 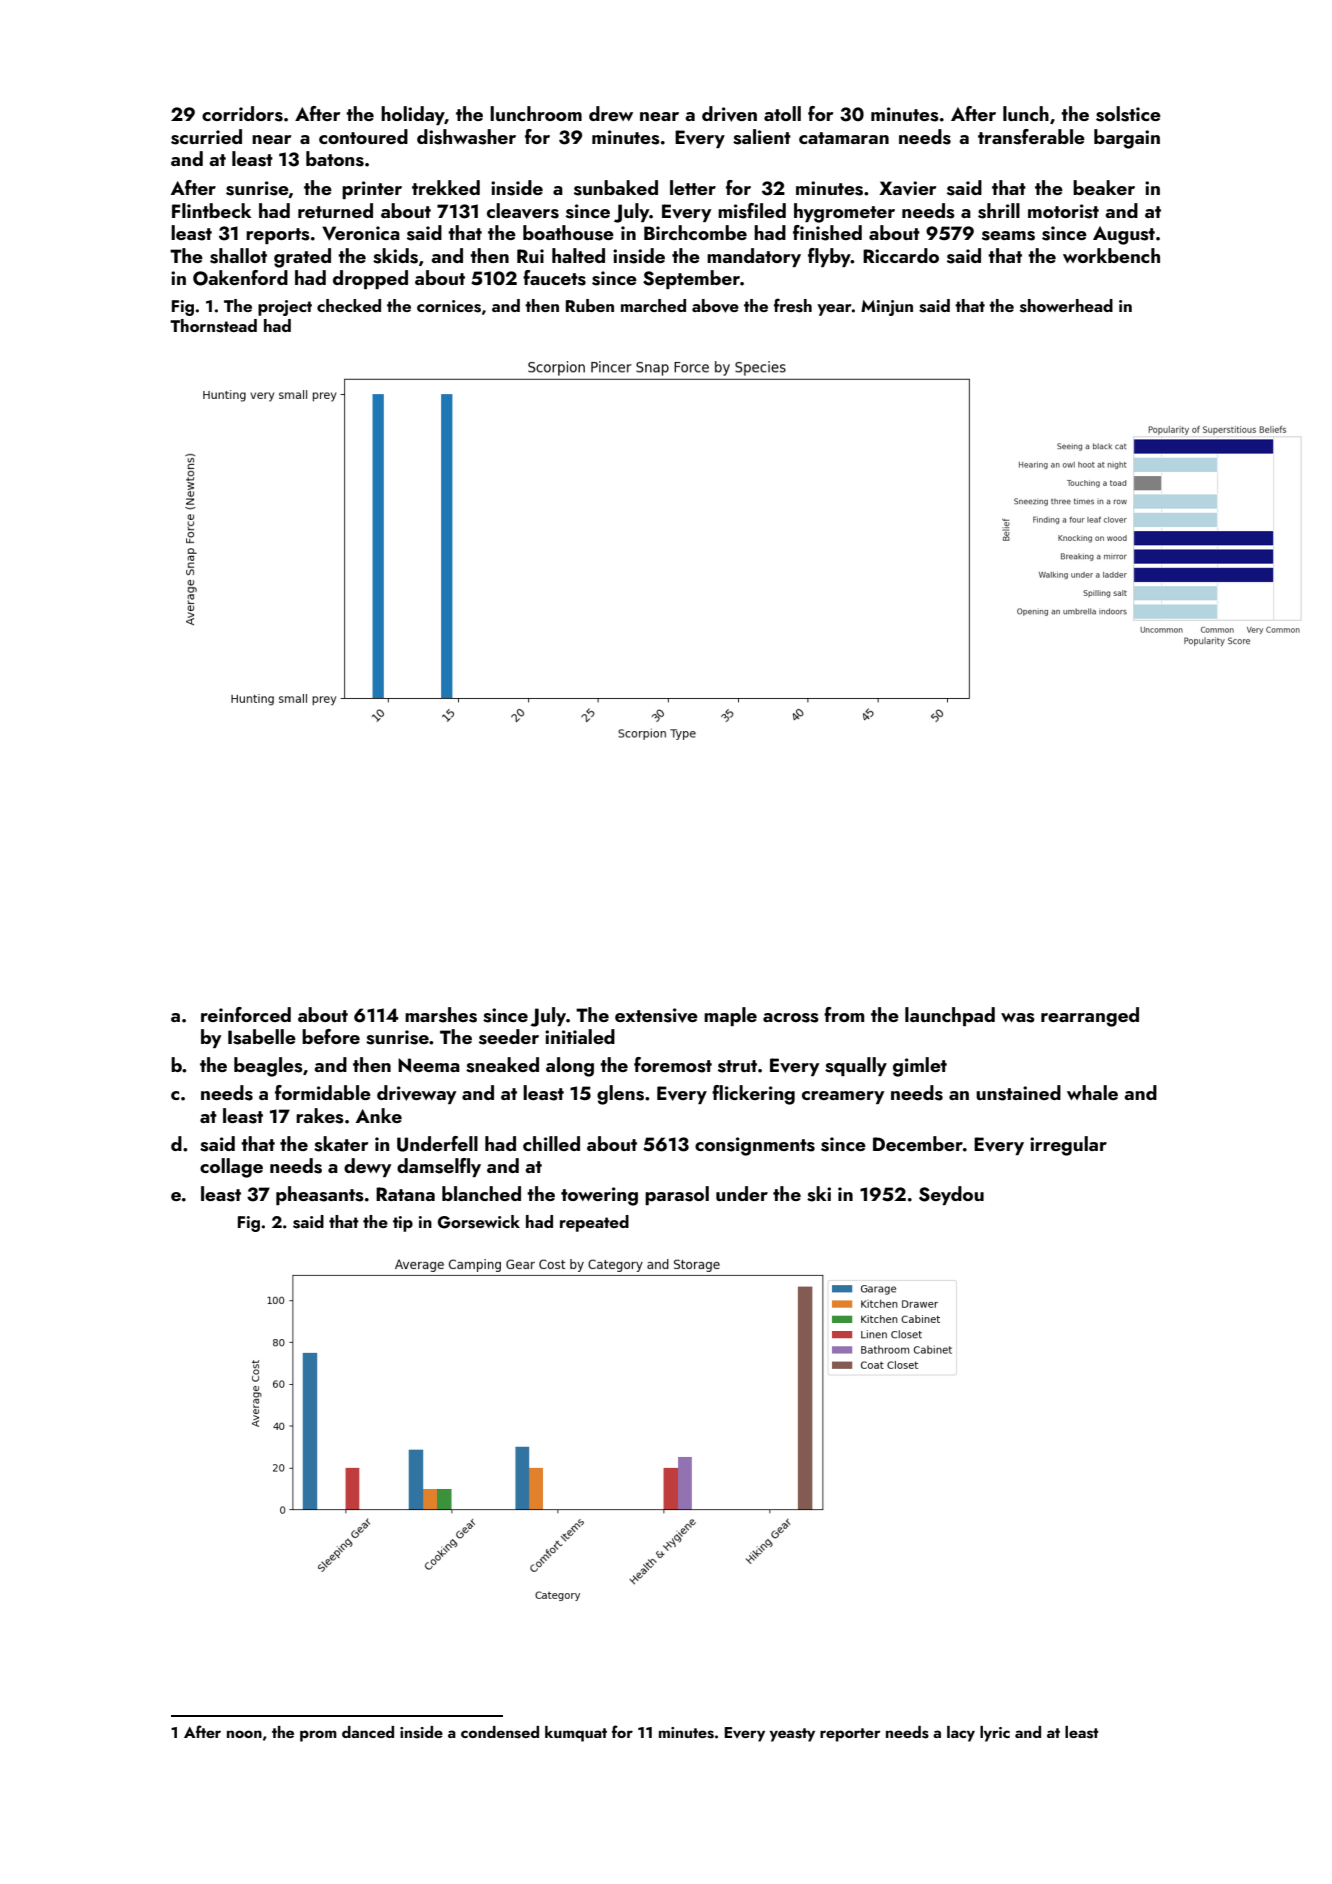 I want to click on lyric, so click(x=995, y=1734).
